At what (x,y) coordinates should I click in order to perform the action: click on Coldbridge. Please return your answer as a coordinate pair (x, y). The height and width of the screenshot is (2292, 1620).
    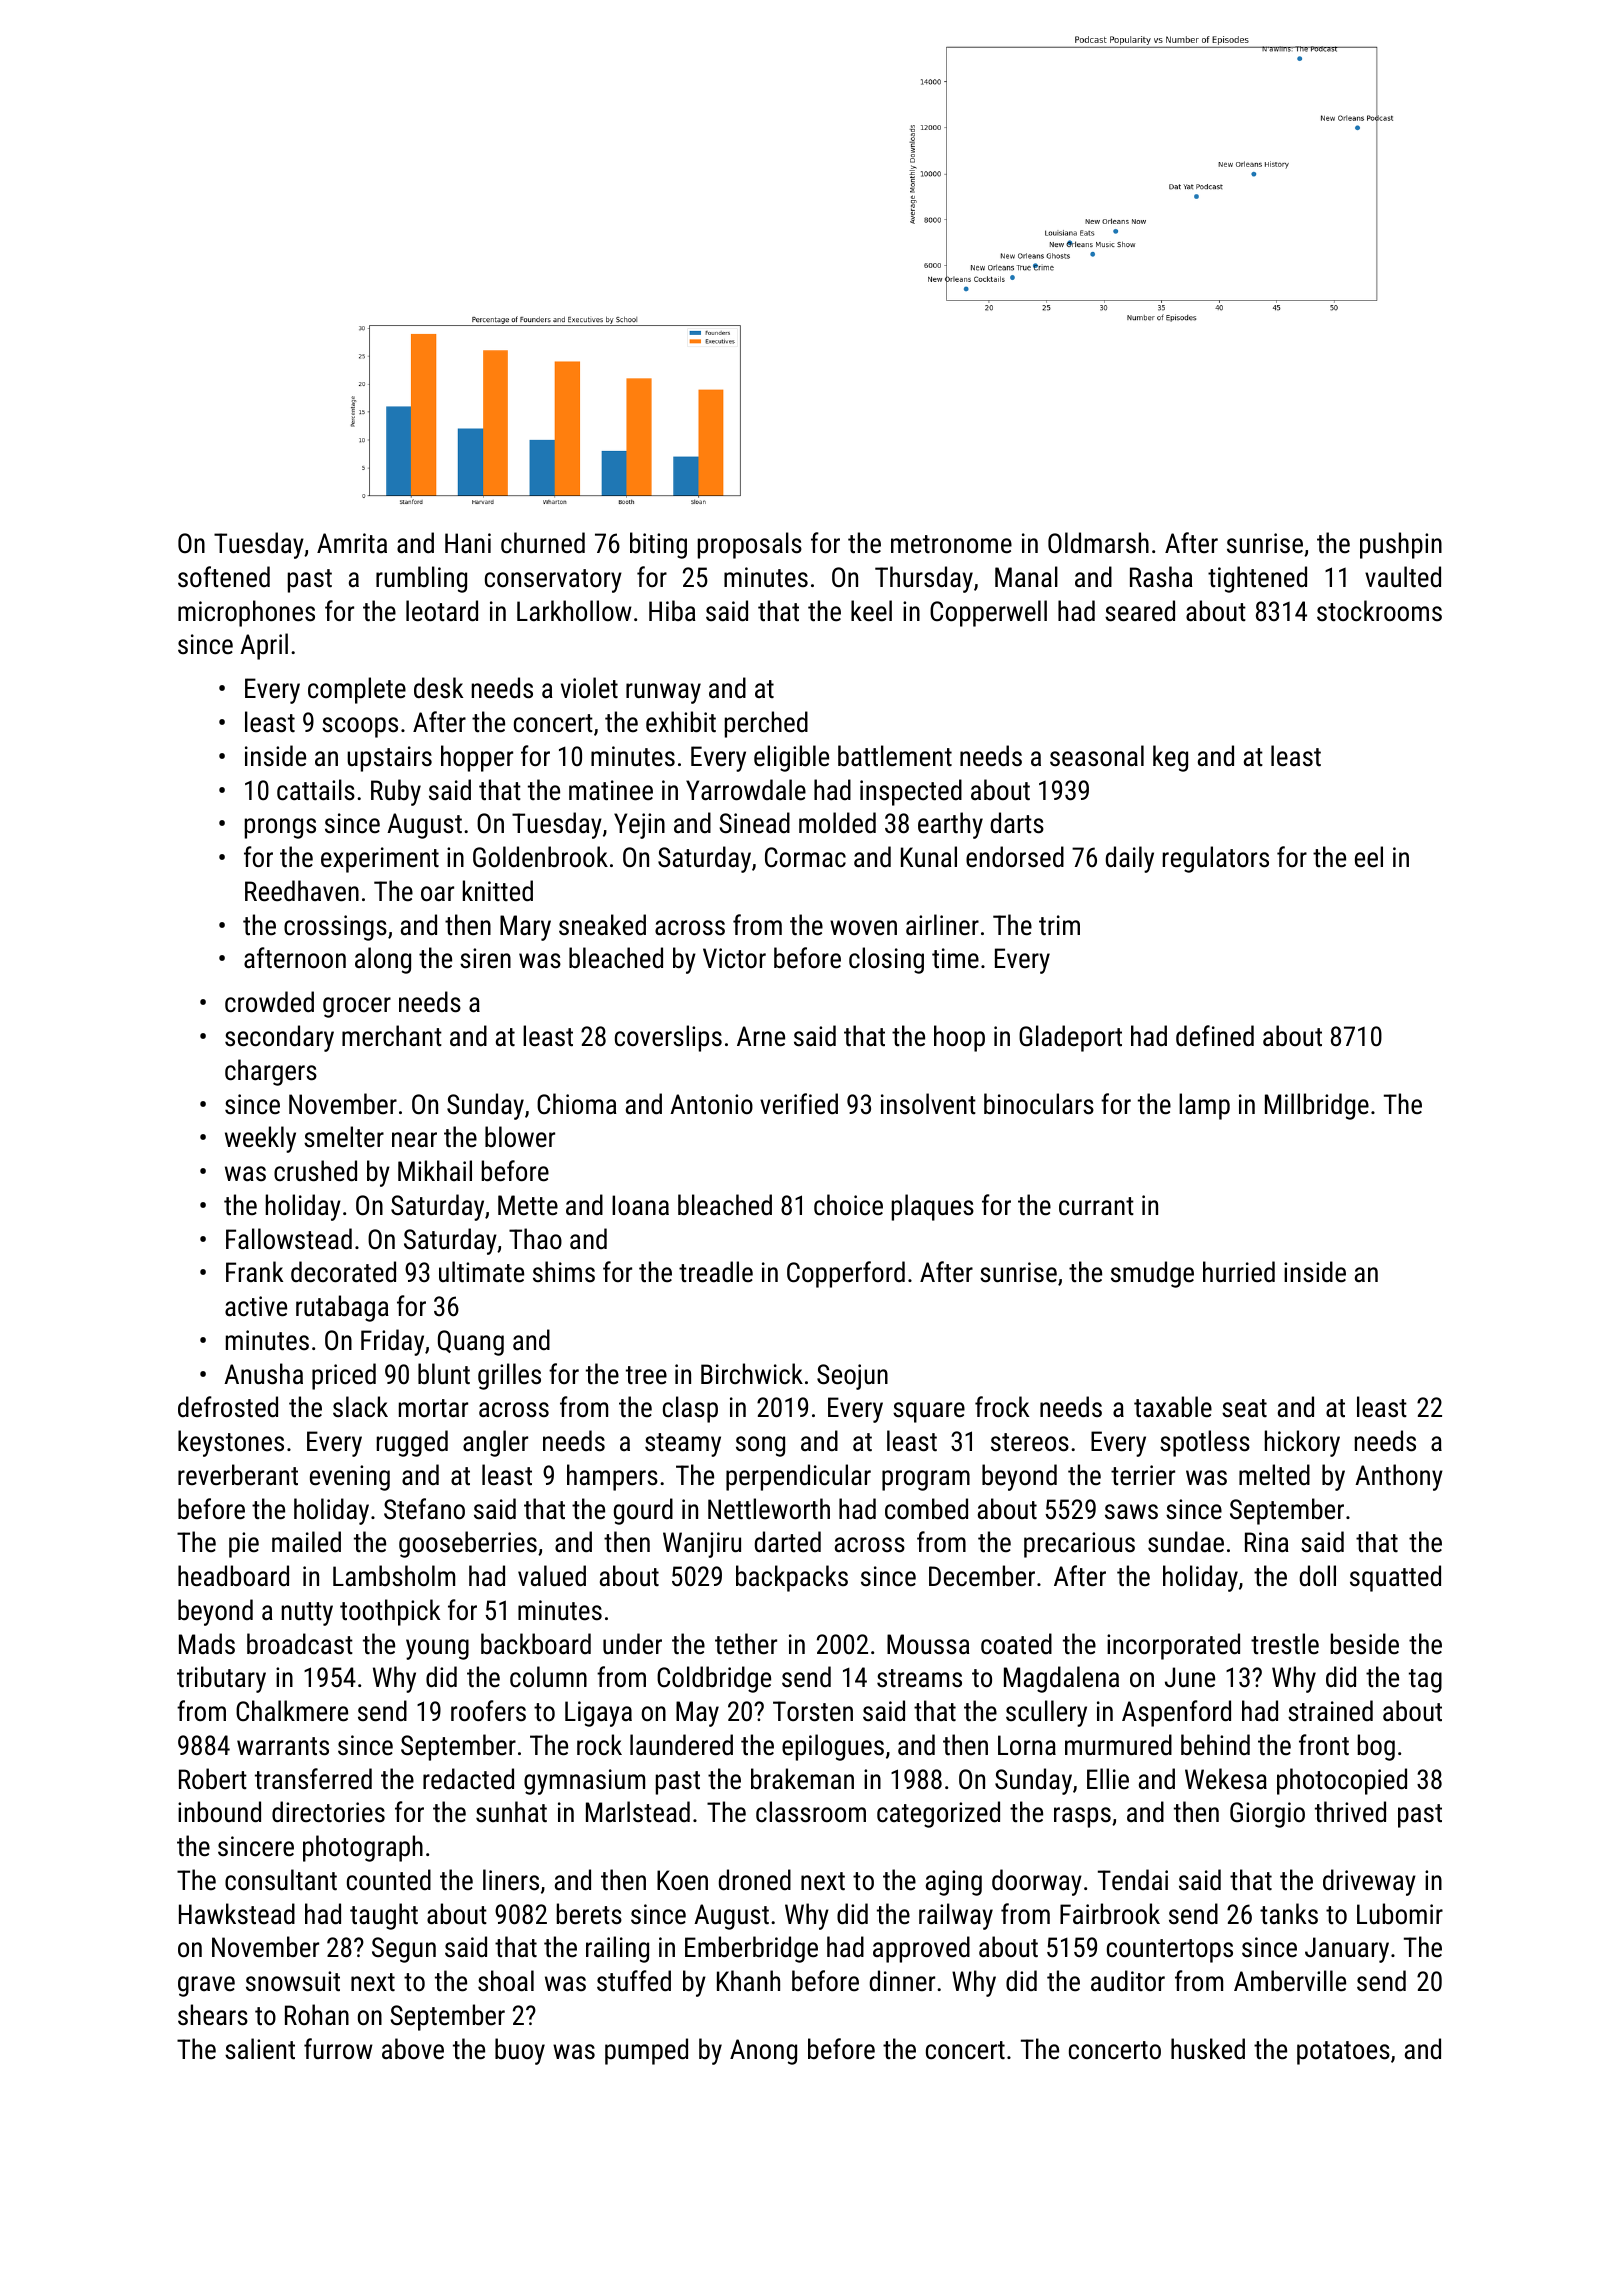
    Looking at the image, I should click on (714, 1679).
